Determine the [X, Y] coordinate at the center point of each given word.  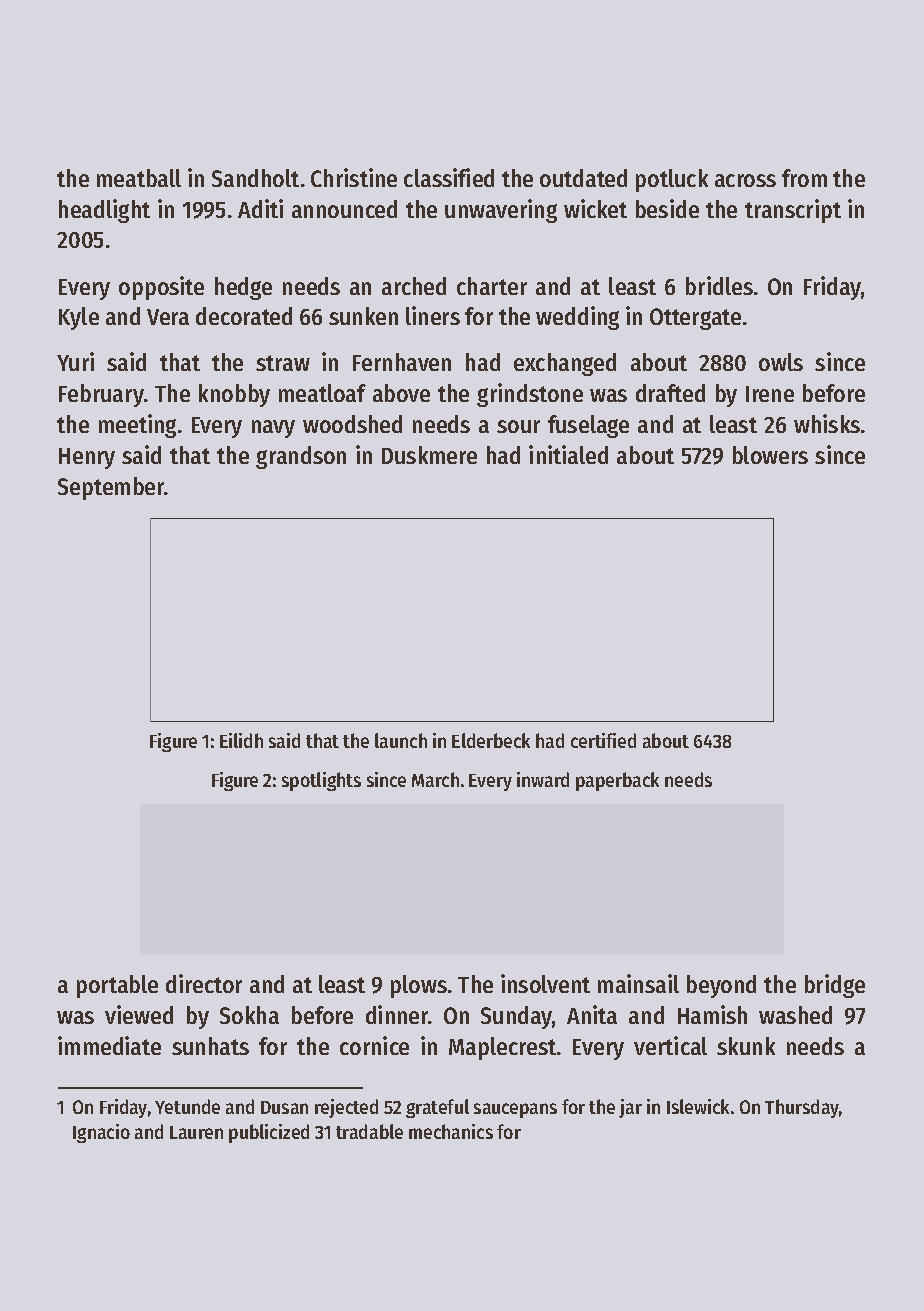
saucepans [515, 1110]
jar [630, 1108]
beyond [721, 986]
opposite [161, 288]
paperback [617, 781]
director [204, 983]
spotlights [321, 781]
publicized [269, 1133]
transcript [793, 211]
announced [344, 209]
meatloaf [322, 393]
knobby [234, 395]
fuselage [588, 426]
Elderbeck [491, 740]
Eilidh [241, 740]
